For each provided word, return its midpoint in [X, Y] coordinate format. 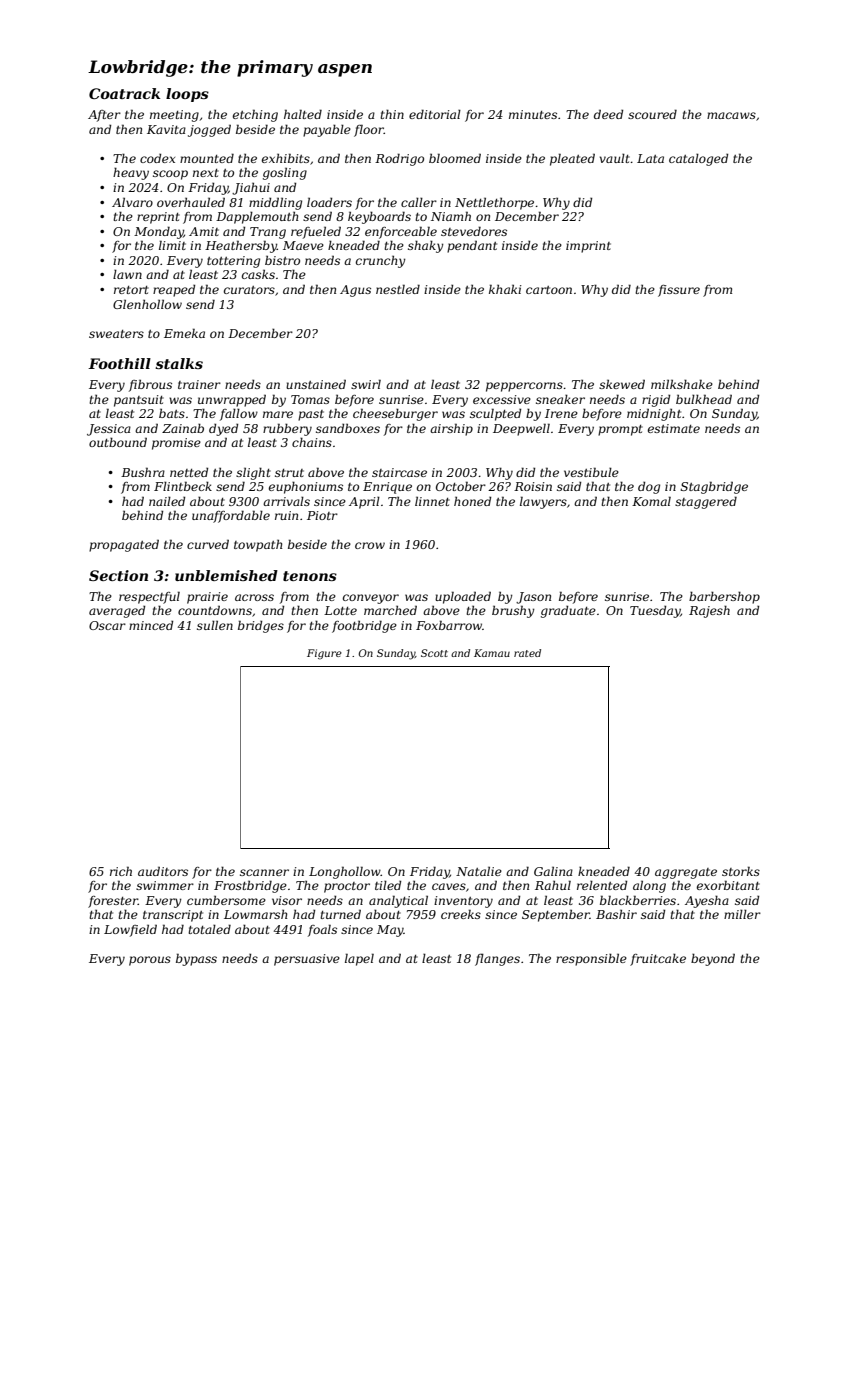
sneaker [560, 399]
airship [451, 429]
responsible [591, 959]
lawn [127, 274]
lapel [359, 959]
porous [150, 961]
